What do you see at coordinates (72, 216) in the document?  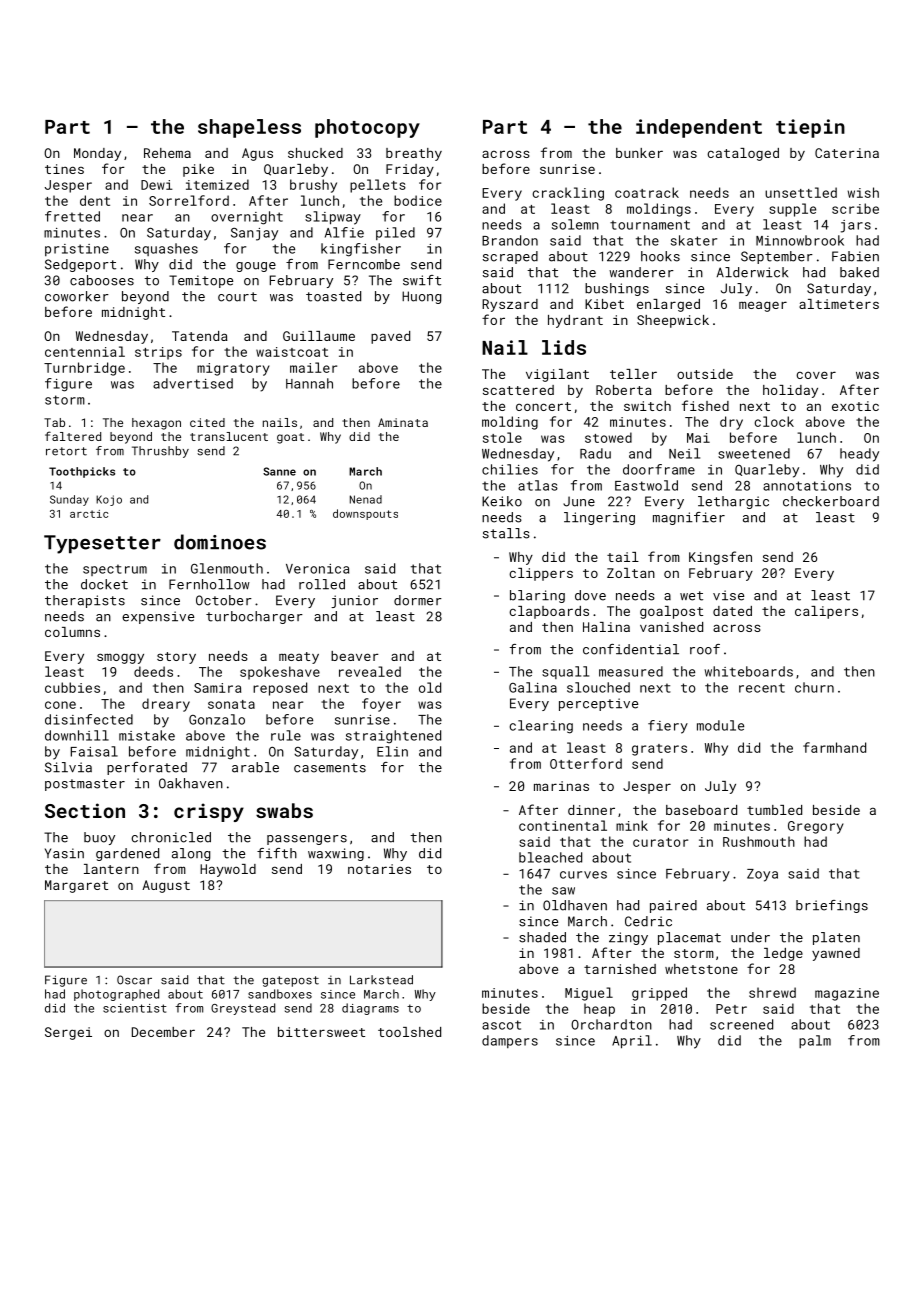 I see `fretted` at bounding box center [72, 216].
